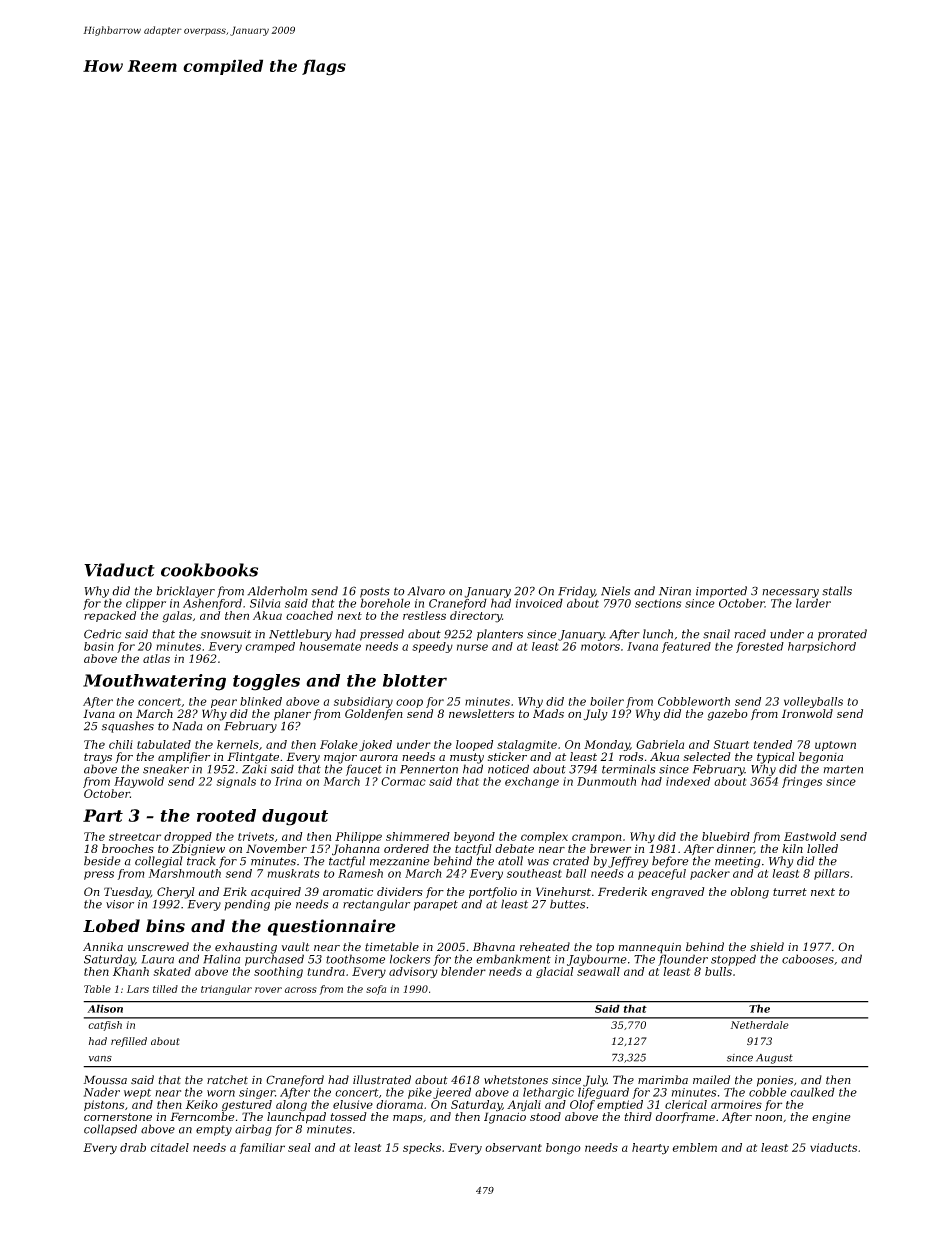  Describe the element at coordinates (837, 591) in the screenshot. I see `stalls` at that location.
